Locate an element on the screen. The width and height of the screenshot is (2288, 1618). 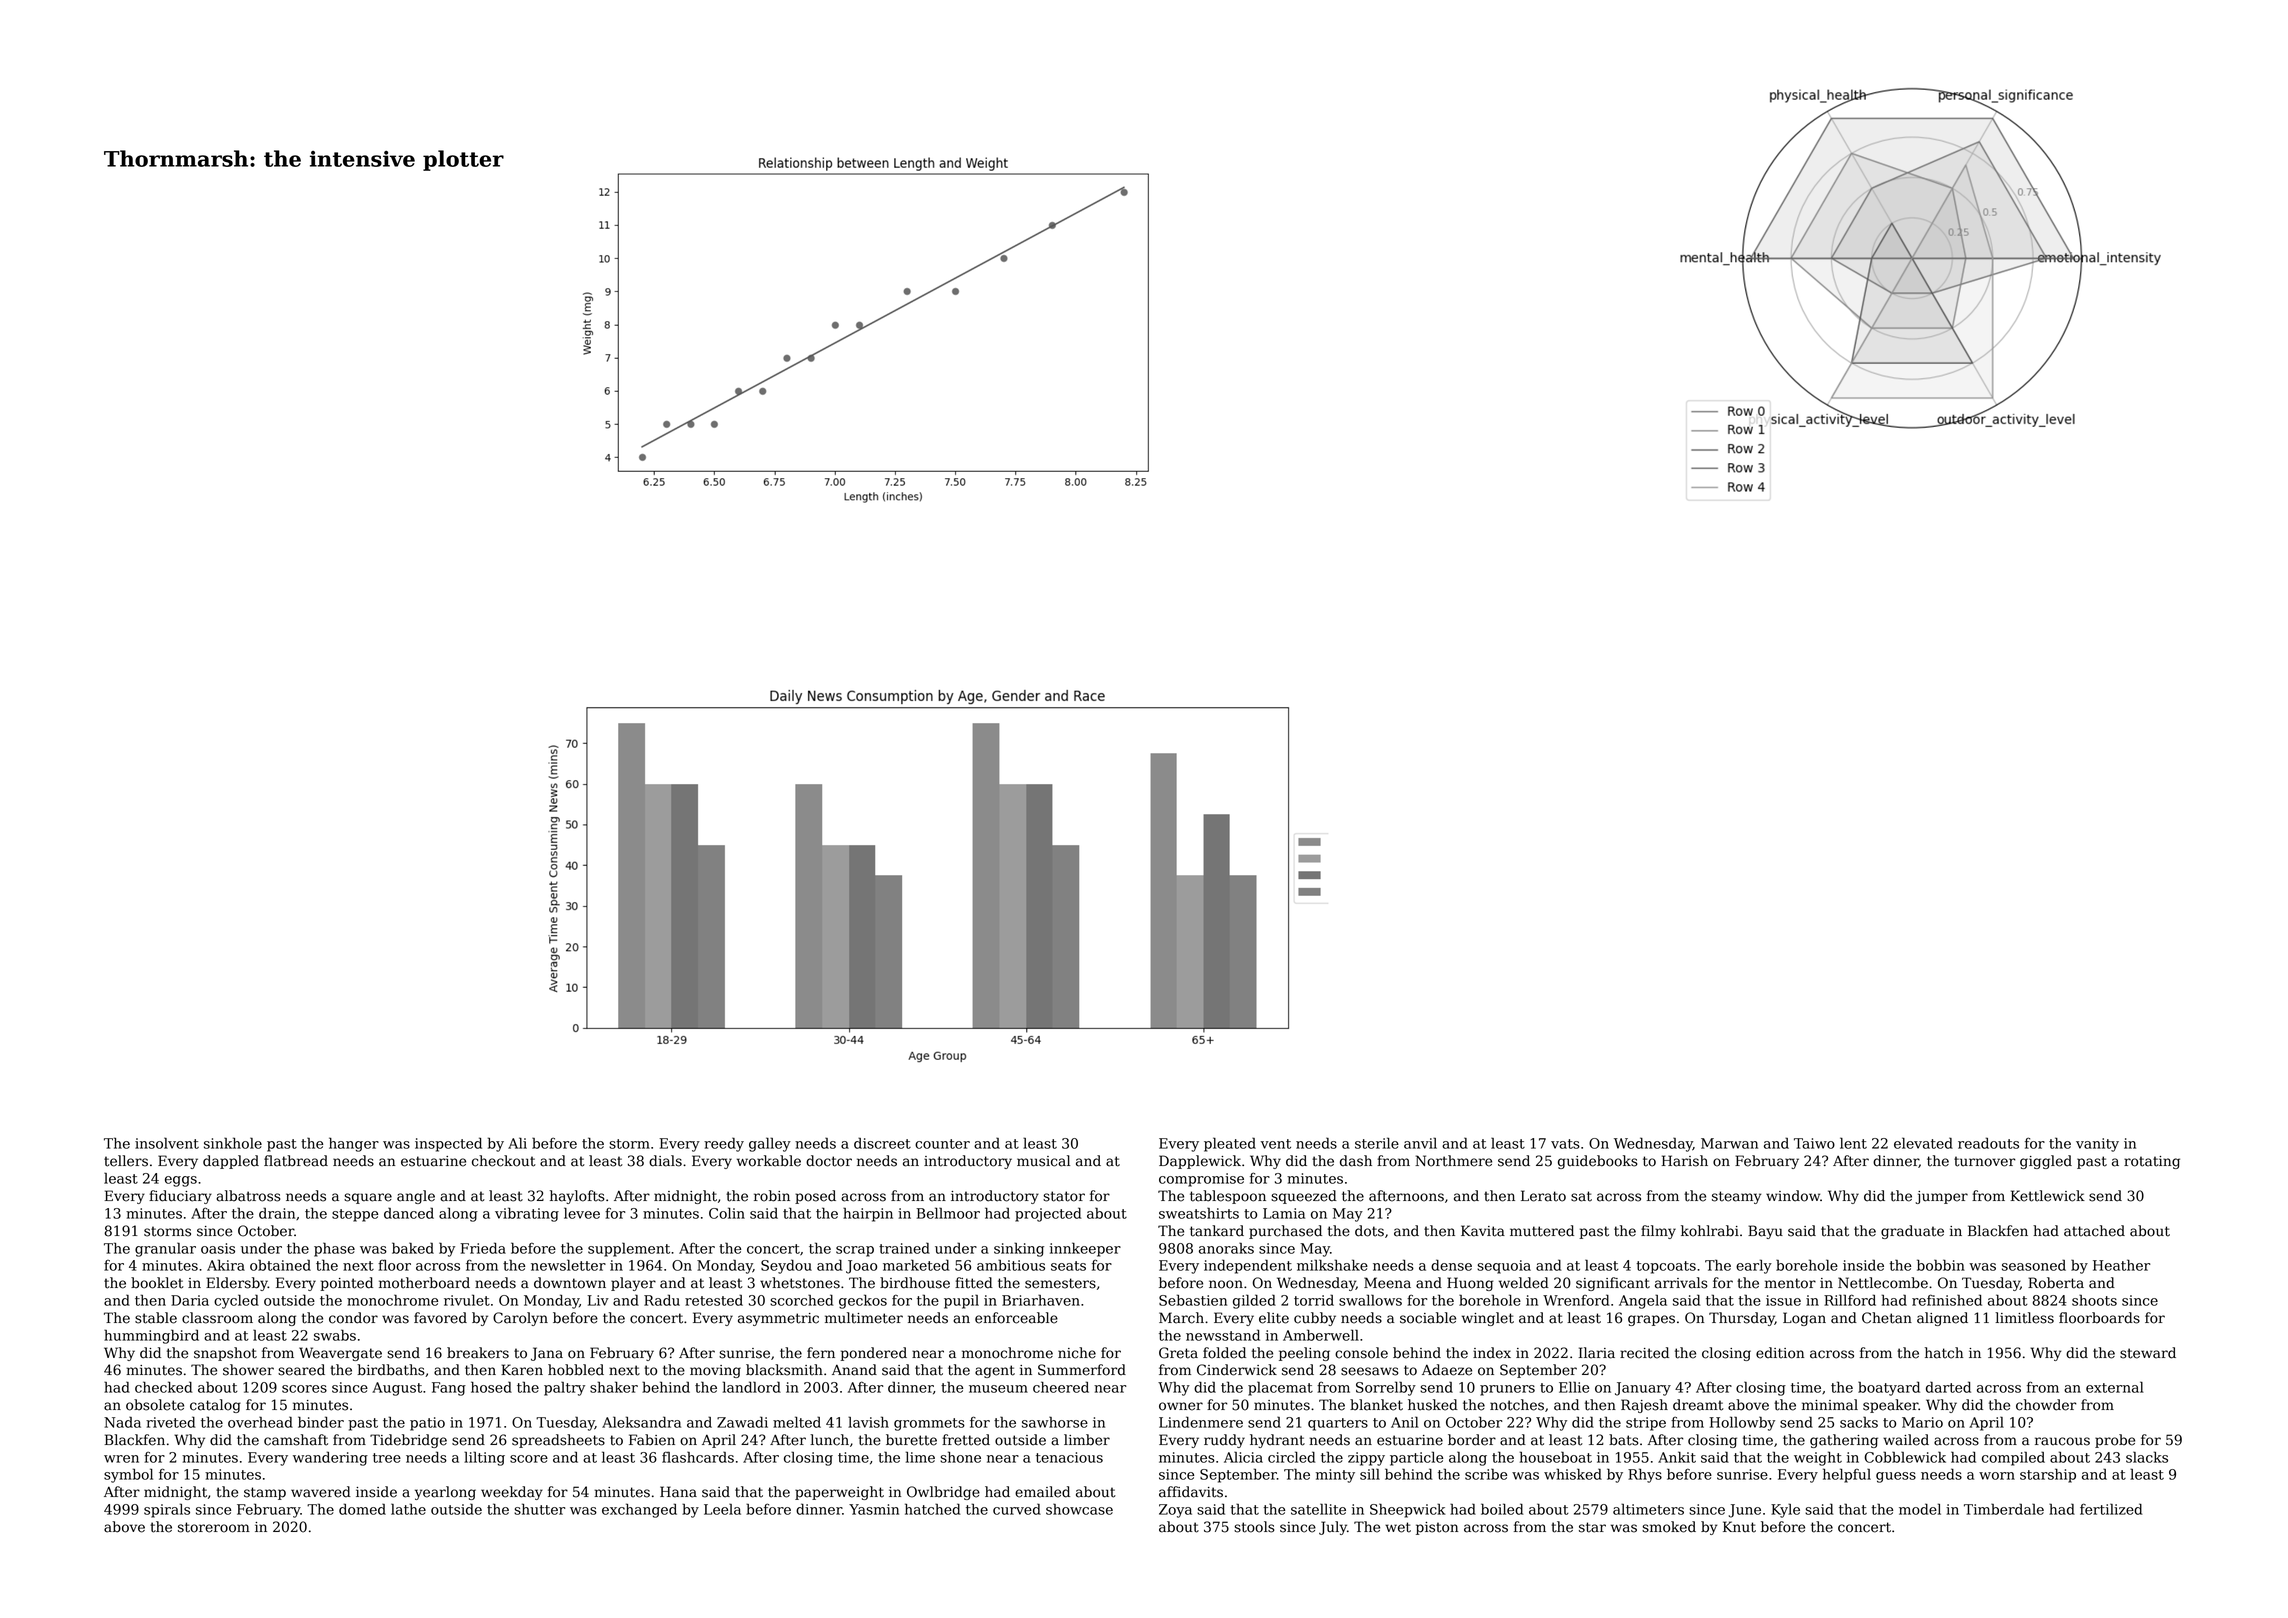
Owlbridge is located at coordinates (943, 1493).
